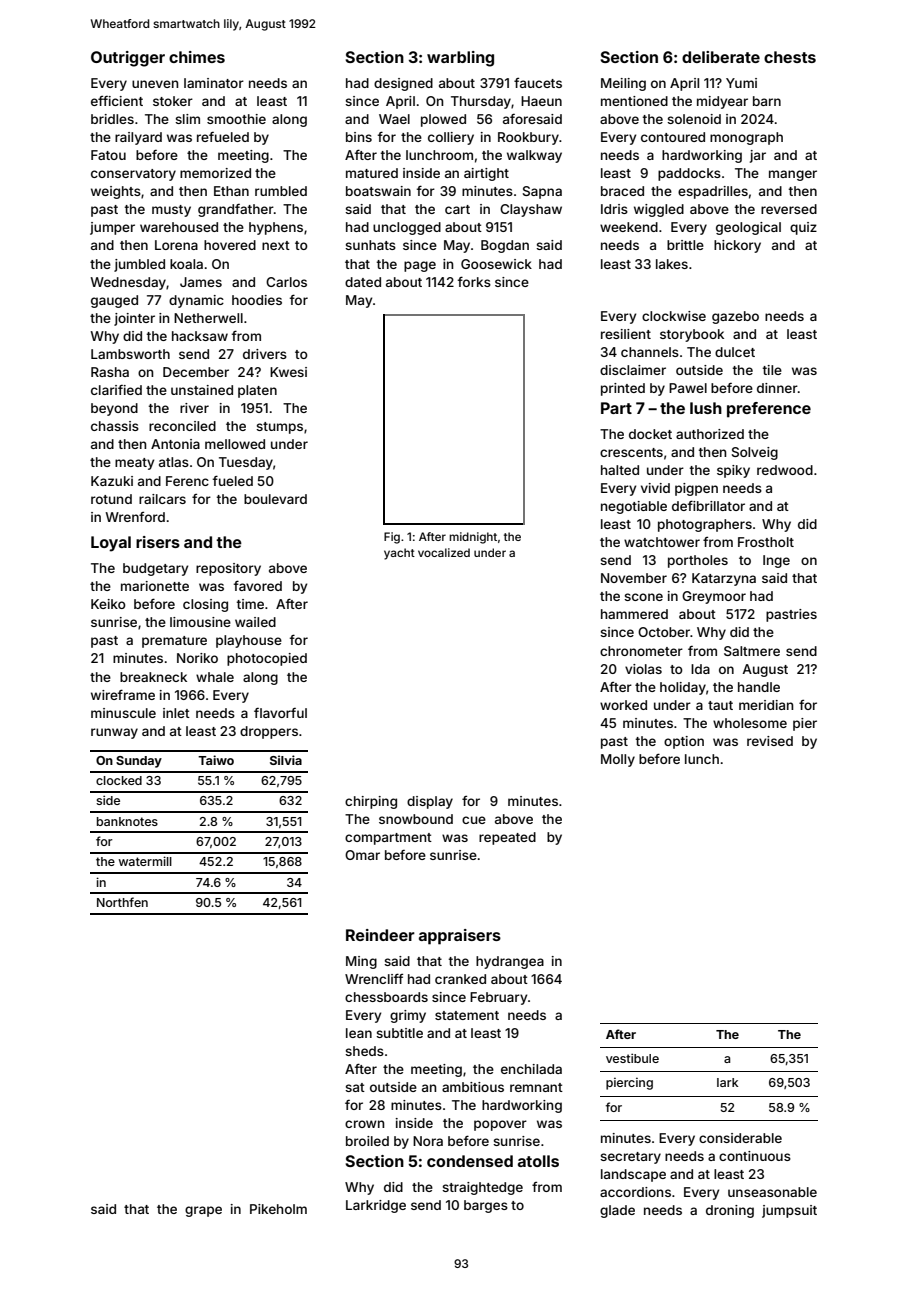  I want to click on repository, so click(228, 569).
